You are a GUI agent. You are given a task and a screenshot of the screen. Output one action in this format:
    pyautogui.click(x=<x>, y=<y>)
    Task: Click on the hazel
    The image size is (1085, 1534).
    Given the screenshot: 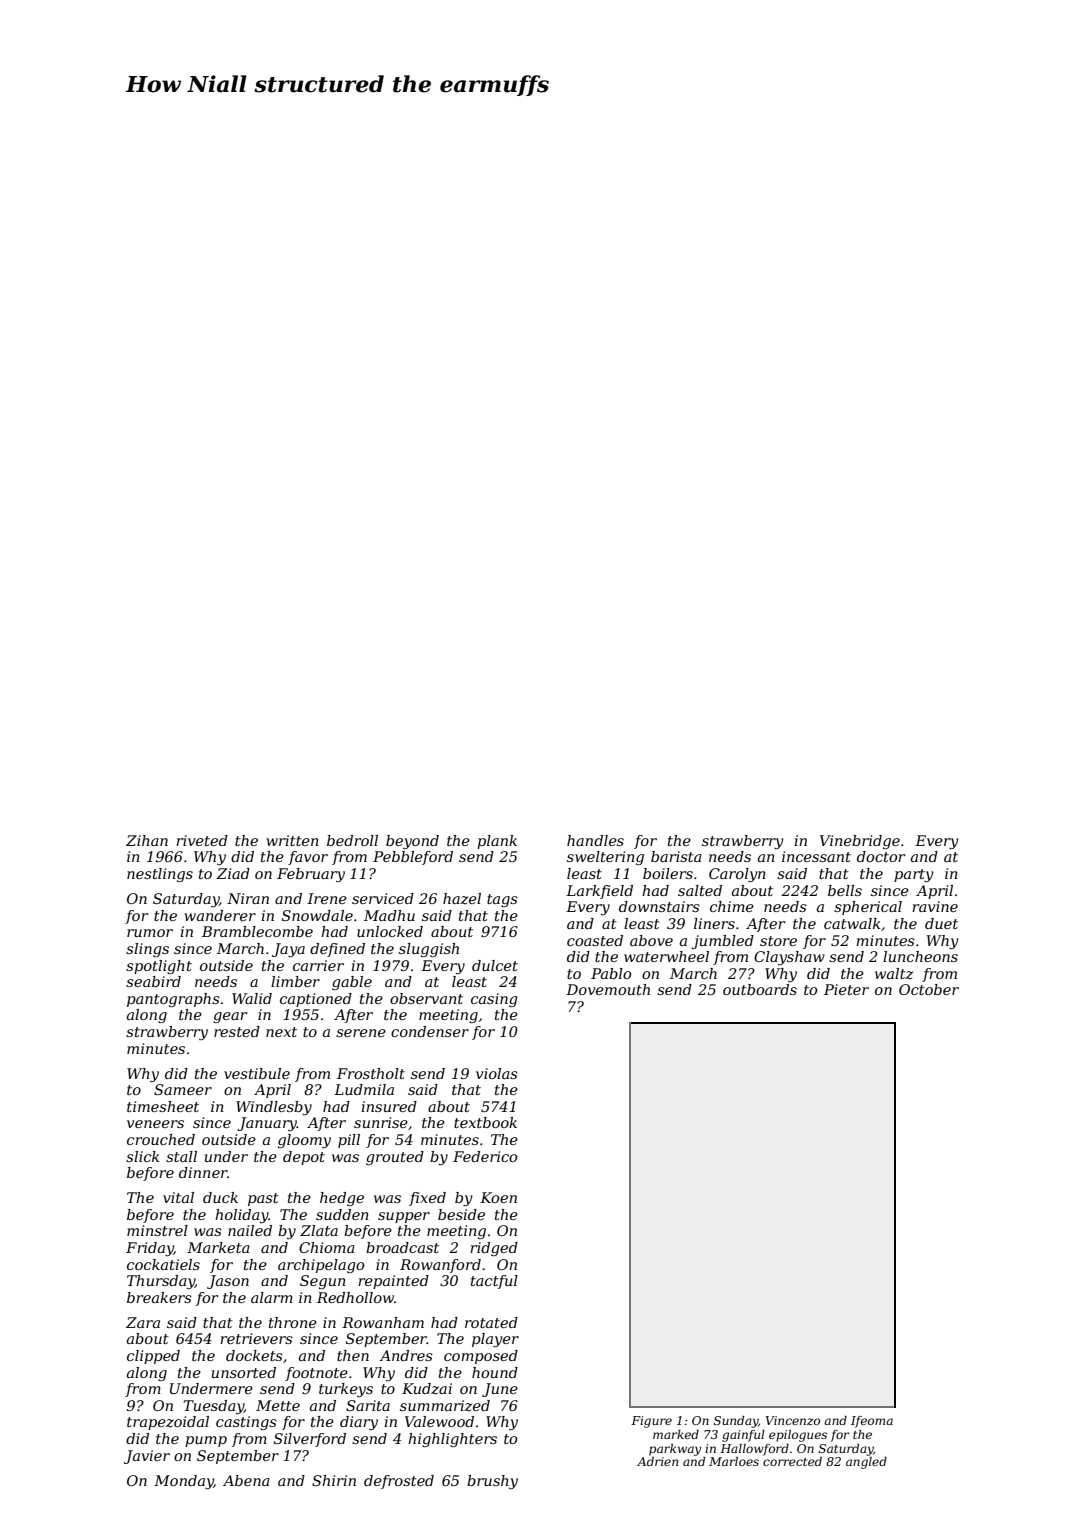 What is the action you would take?
    pyautogui.click(x=462, y=899)
